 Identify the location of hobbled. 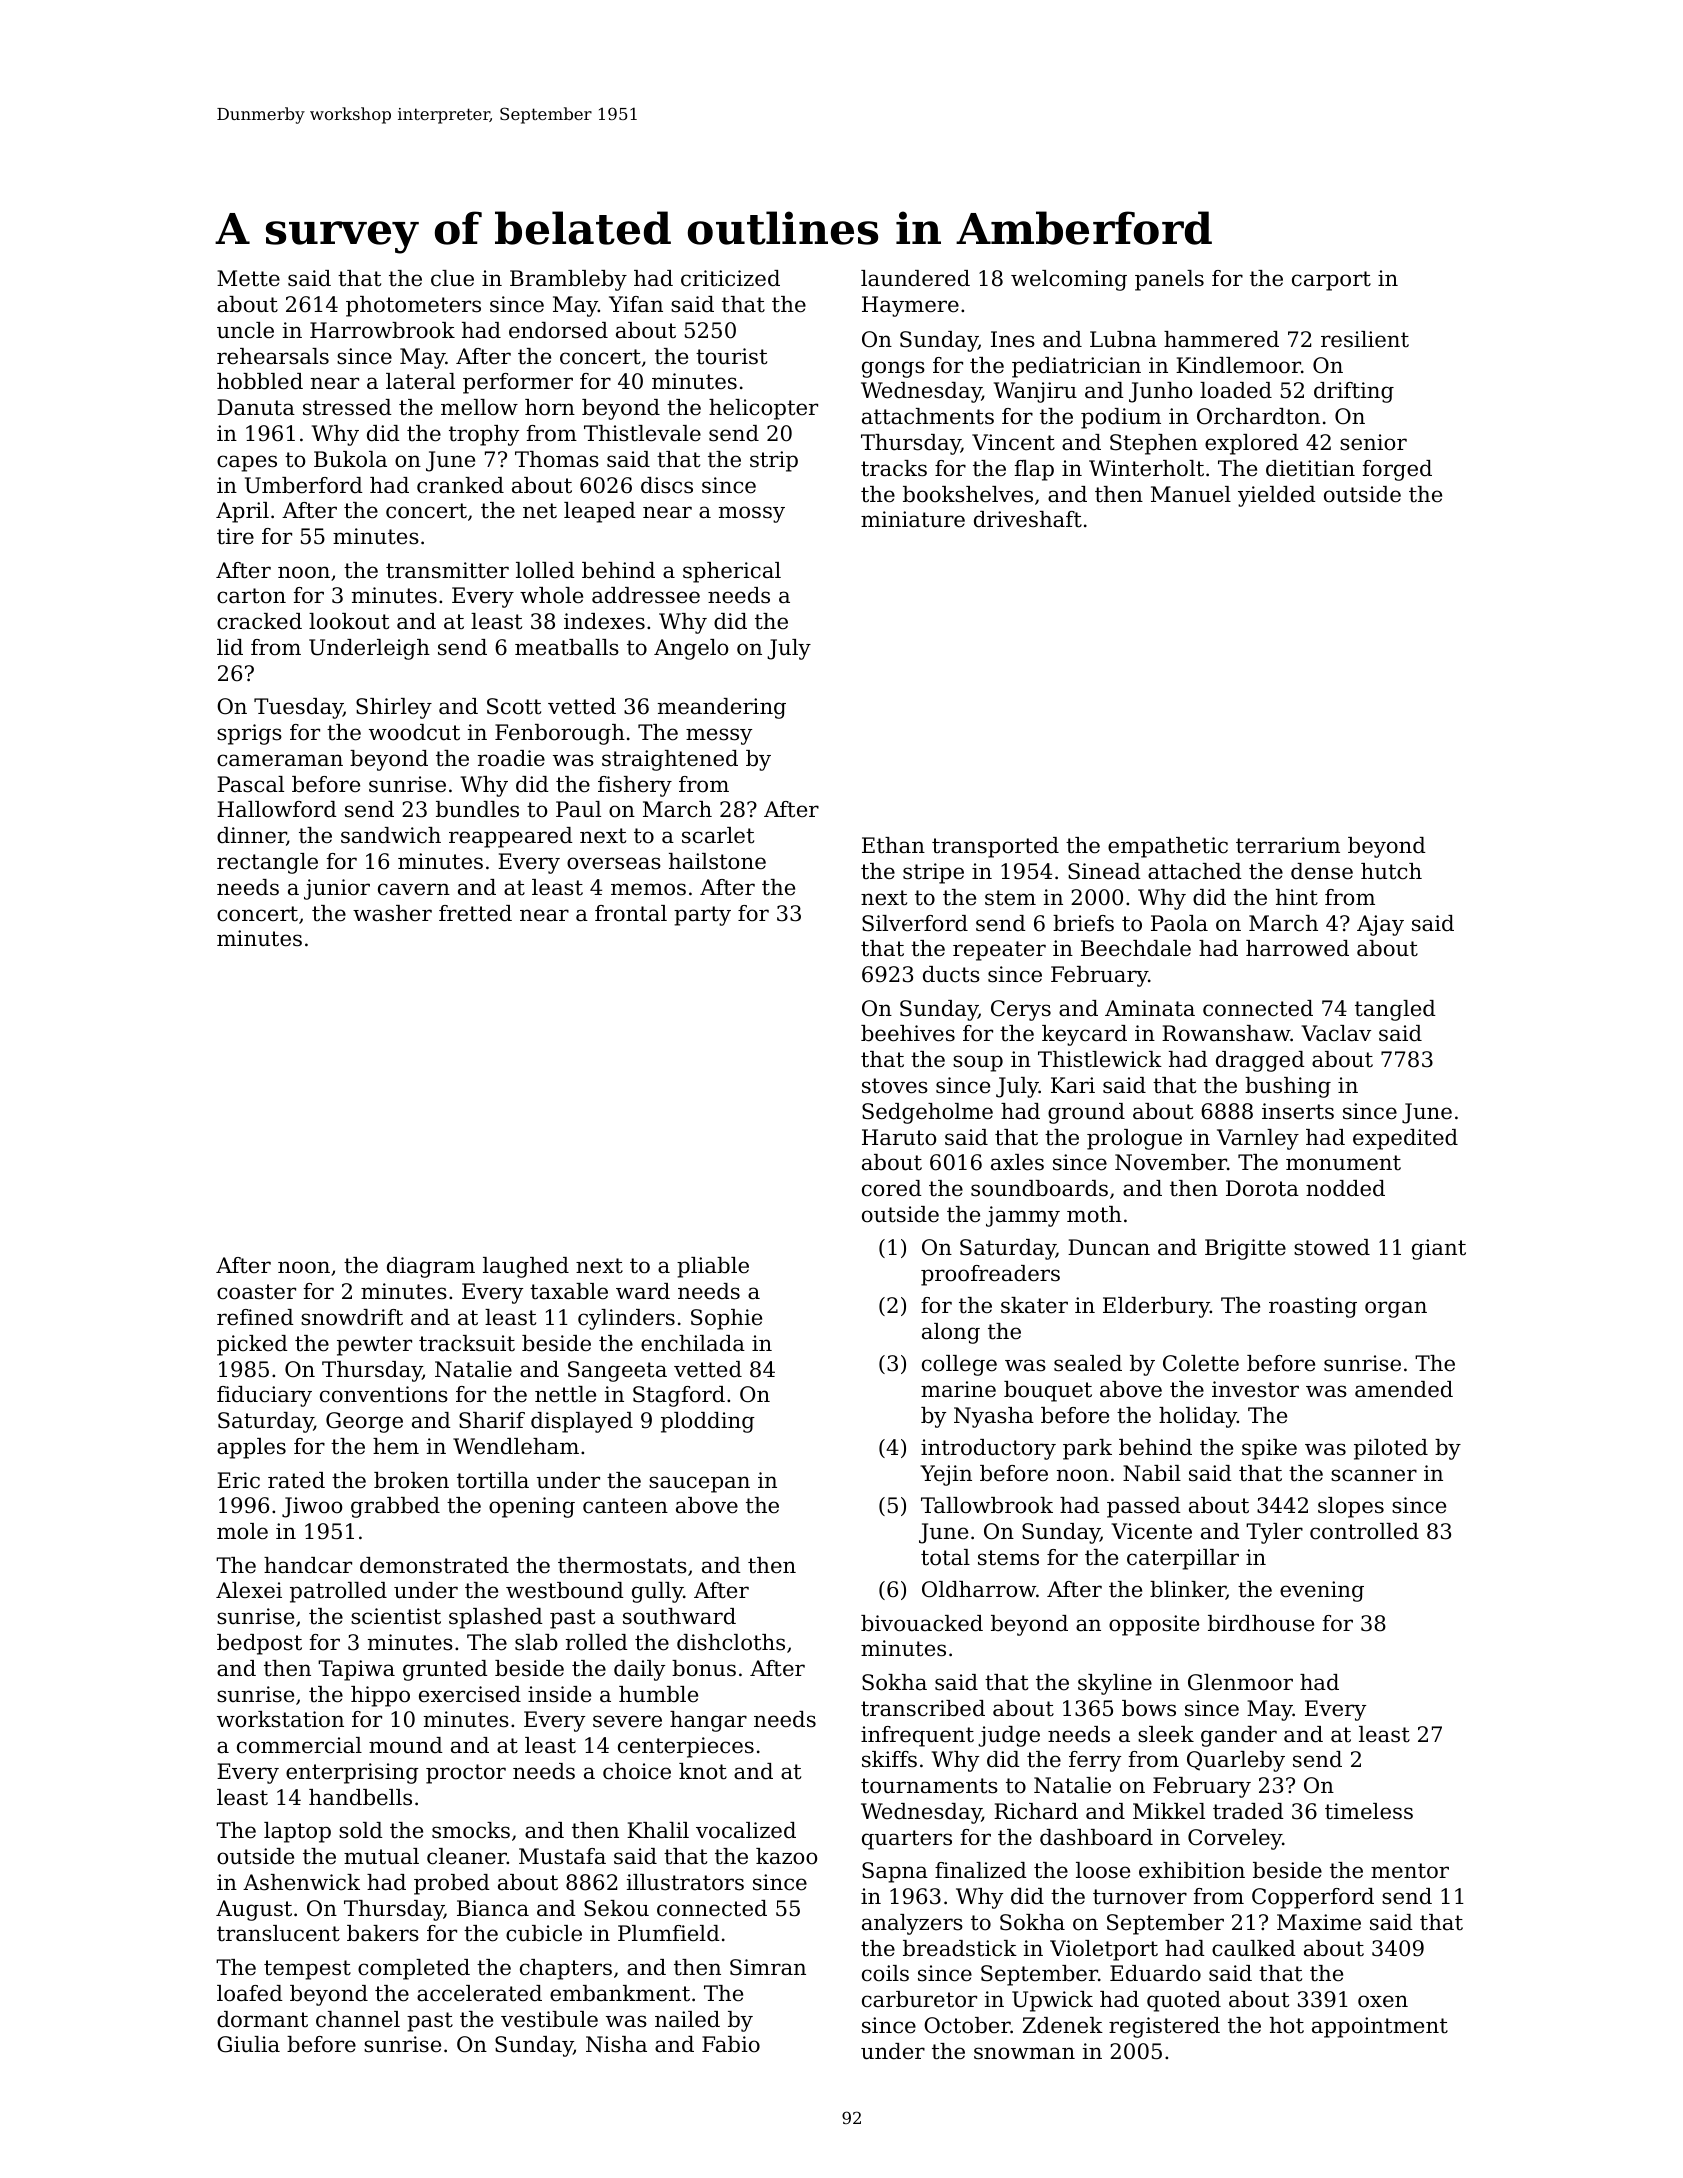
(260, 381).
